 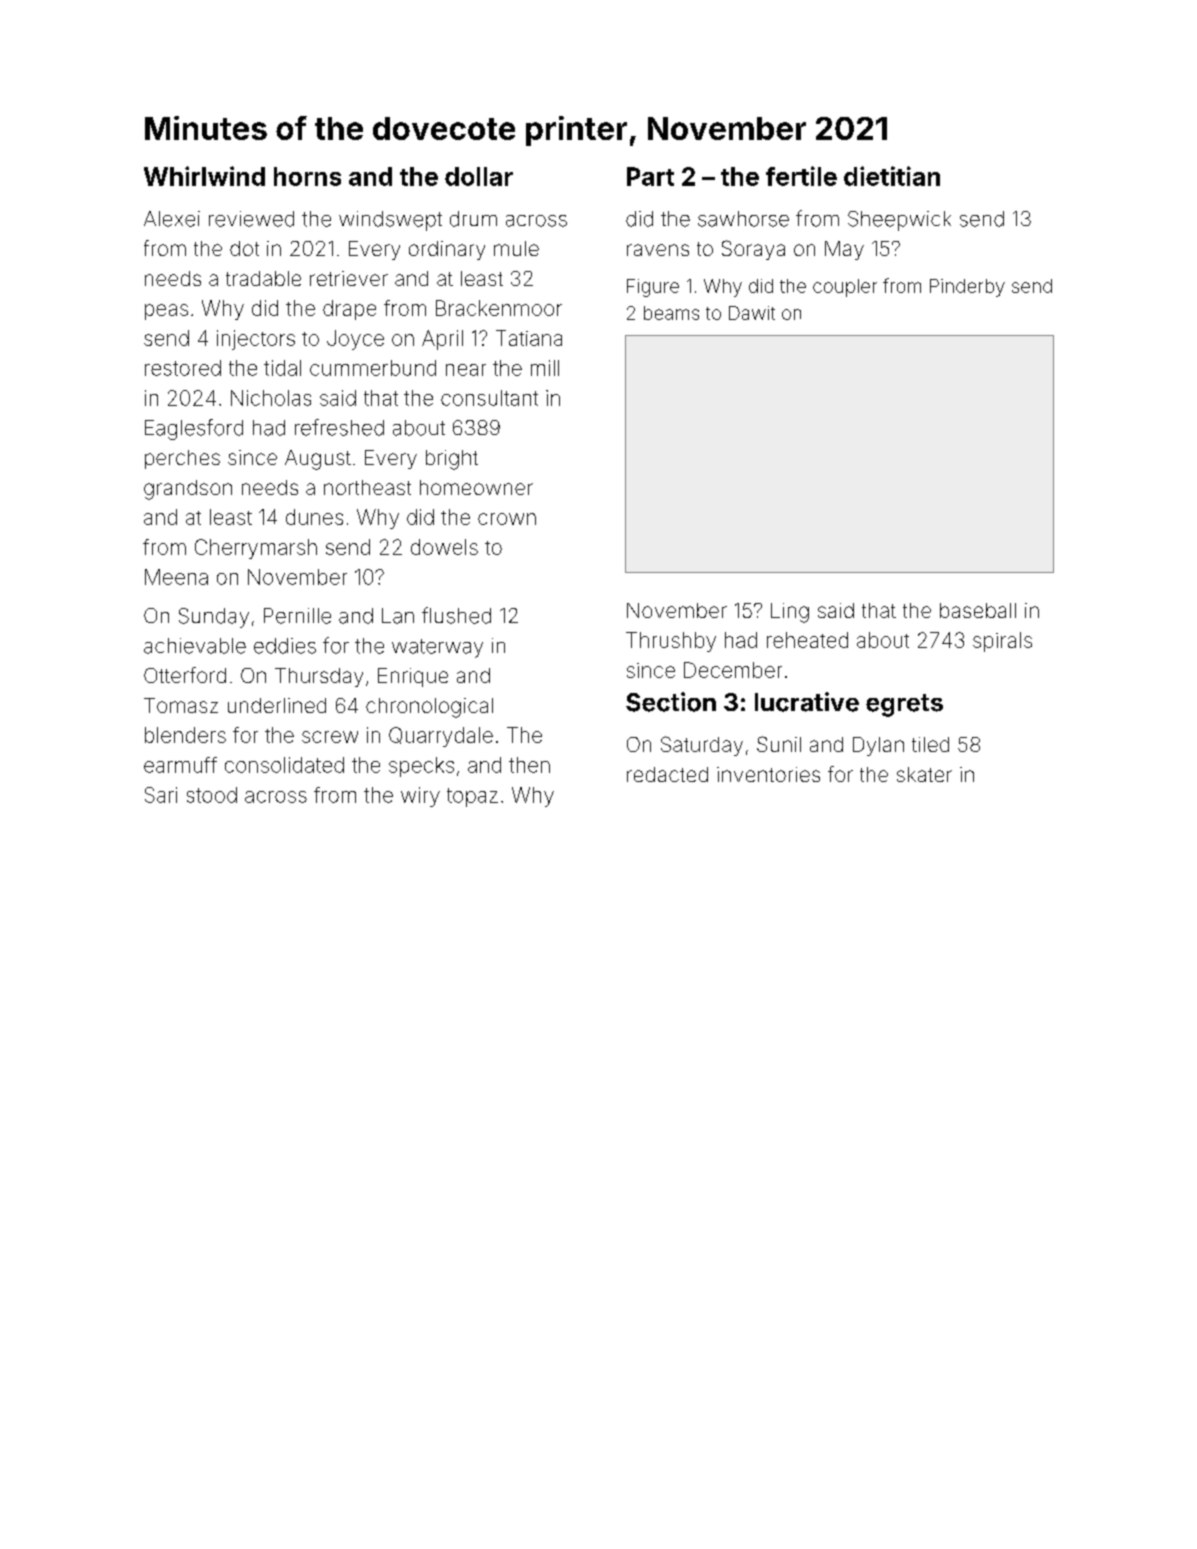 I want to click on wiry, so click(x=420, y=797).
